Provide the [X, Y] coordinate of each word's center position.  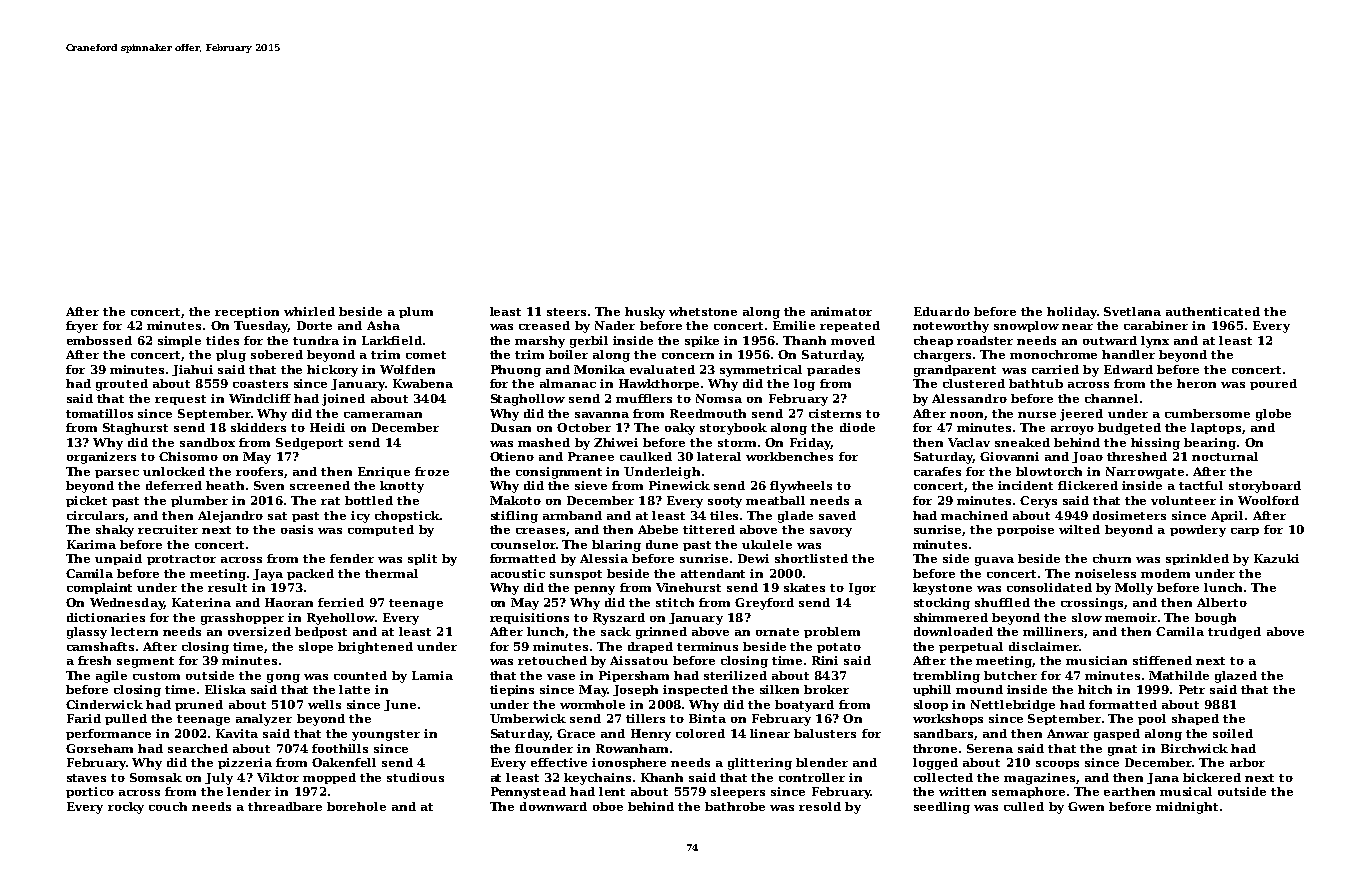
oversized [259, 631]
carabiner [1156, 325]
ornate [777, 632]
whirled [309, 311]
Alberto [1222, 602]
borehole [356, 806]
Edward [1128, 369]
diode [857, 427]
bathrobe [735, 806]
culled [1024, 806]
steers [566, 312]
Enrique [384, 472]
